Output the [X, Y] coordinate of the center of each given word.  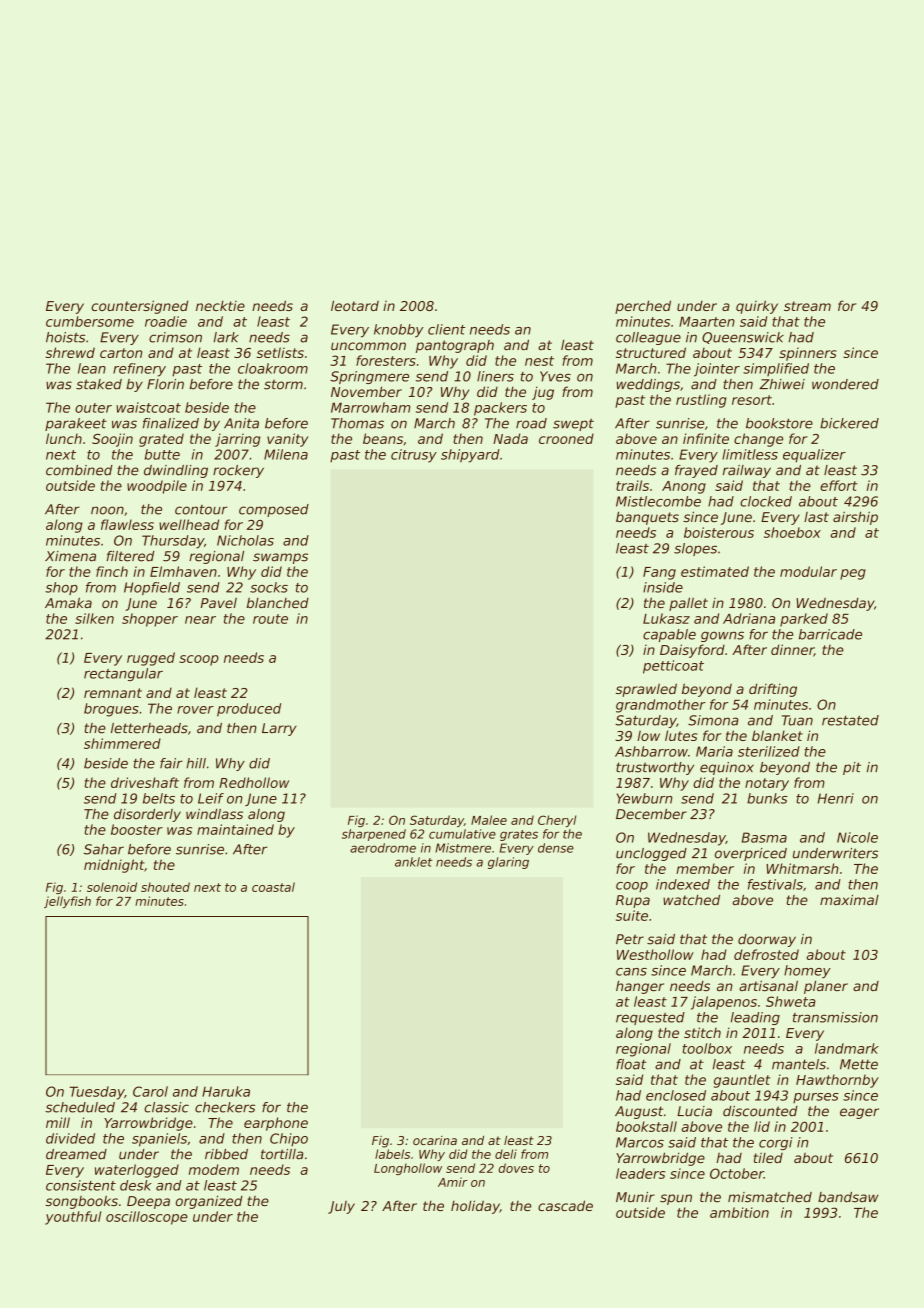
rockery [238, 471]
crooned [566, 438]
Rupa [633, 901]
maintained [235, 829]
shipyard [470, 456]
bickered [849, 423]
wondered [845, 384]
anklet [413, 862]
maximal [849, 899]
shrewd [70, 352]
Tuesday [97, 1093]
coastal [273, 887]
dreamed [76, 1154]
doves [516, 1168]
